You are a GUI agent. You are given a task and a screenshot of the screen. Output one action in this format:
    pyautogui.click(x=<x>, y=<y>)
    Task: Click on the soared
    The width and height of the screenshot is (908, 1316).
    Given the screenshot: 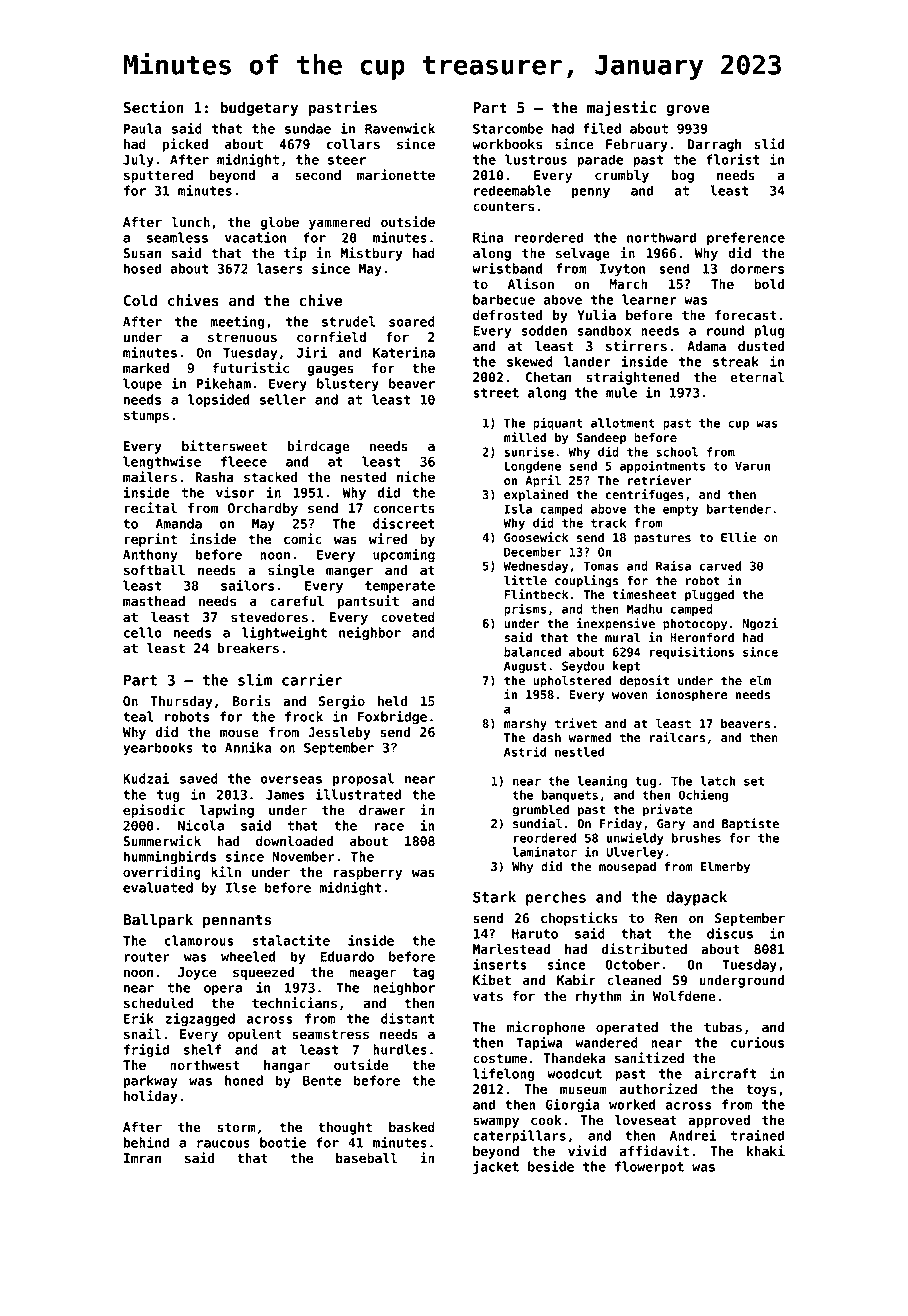 What is the action you would take?
    pyautogui.click(x=412, y=321)
